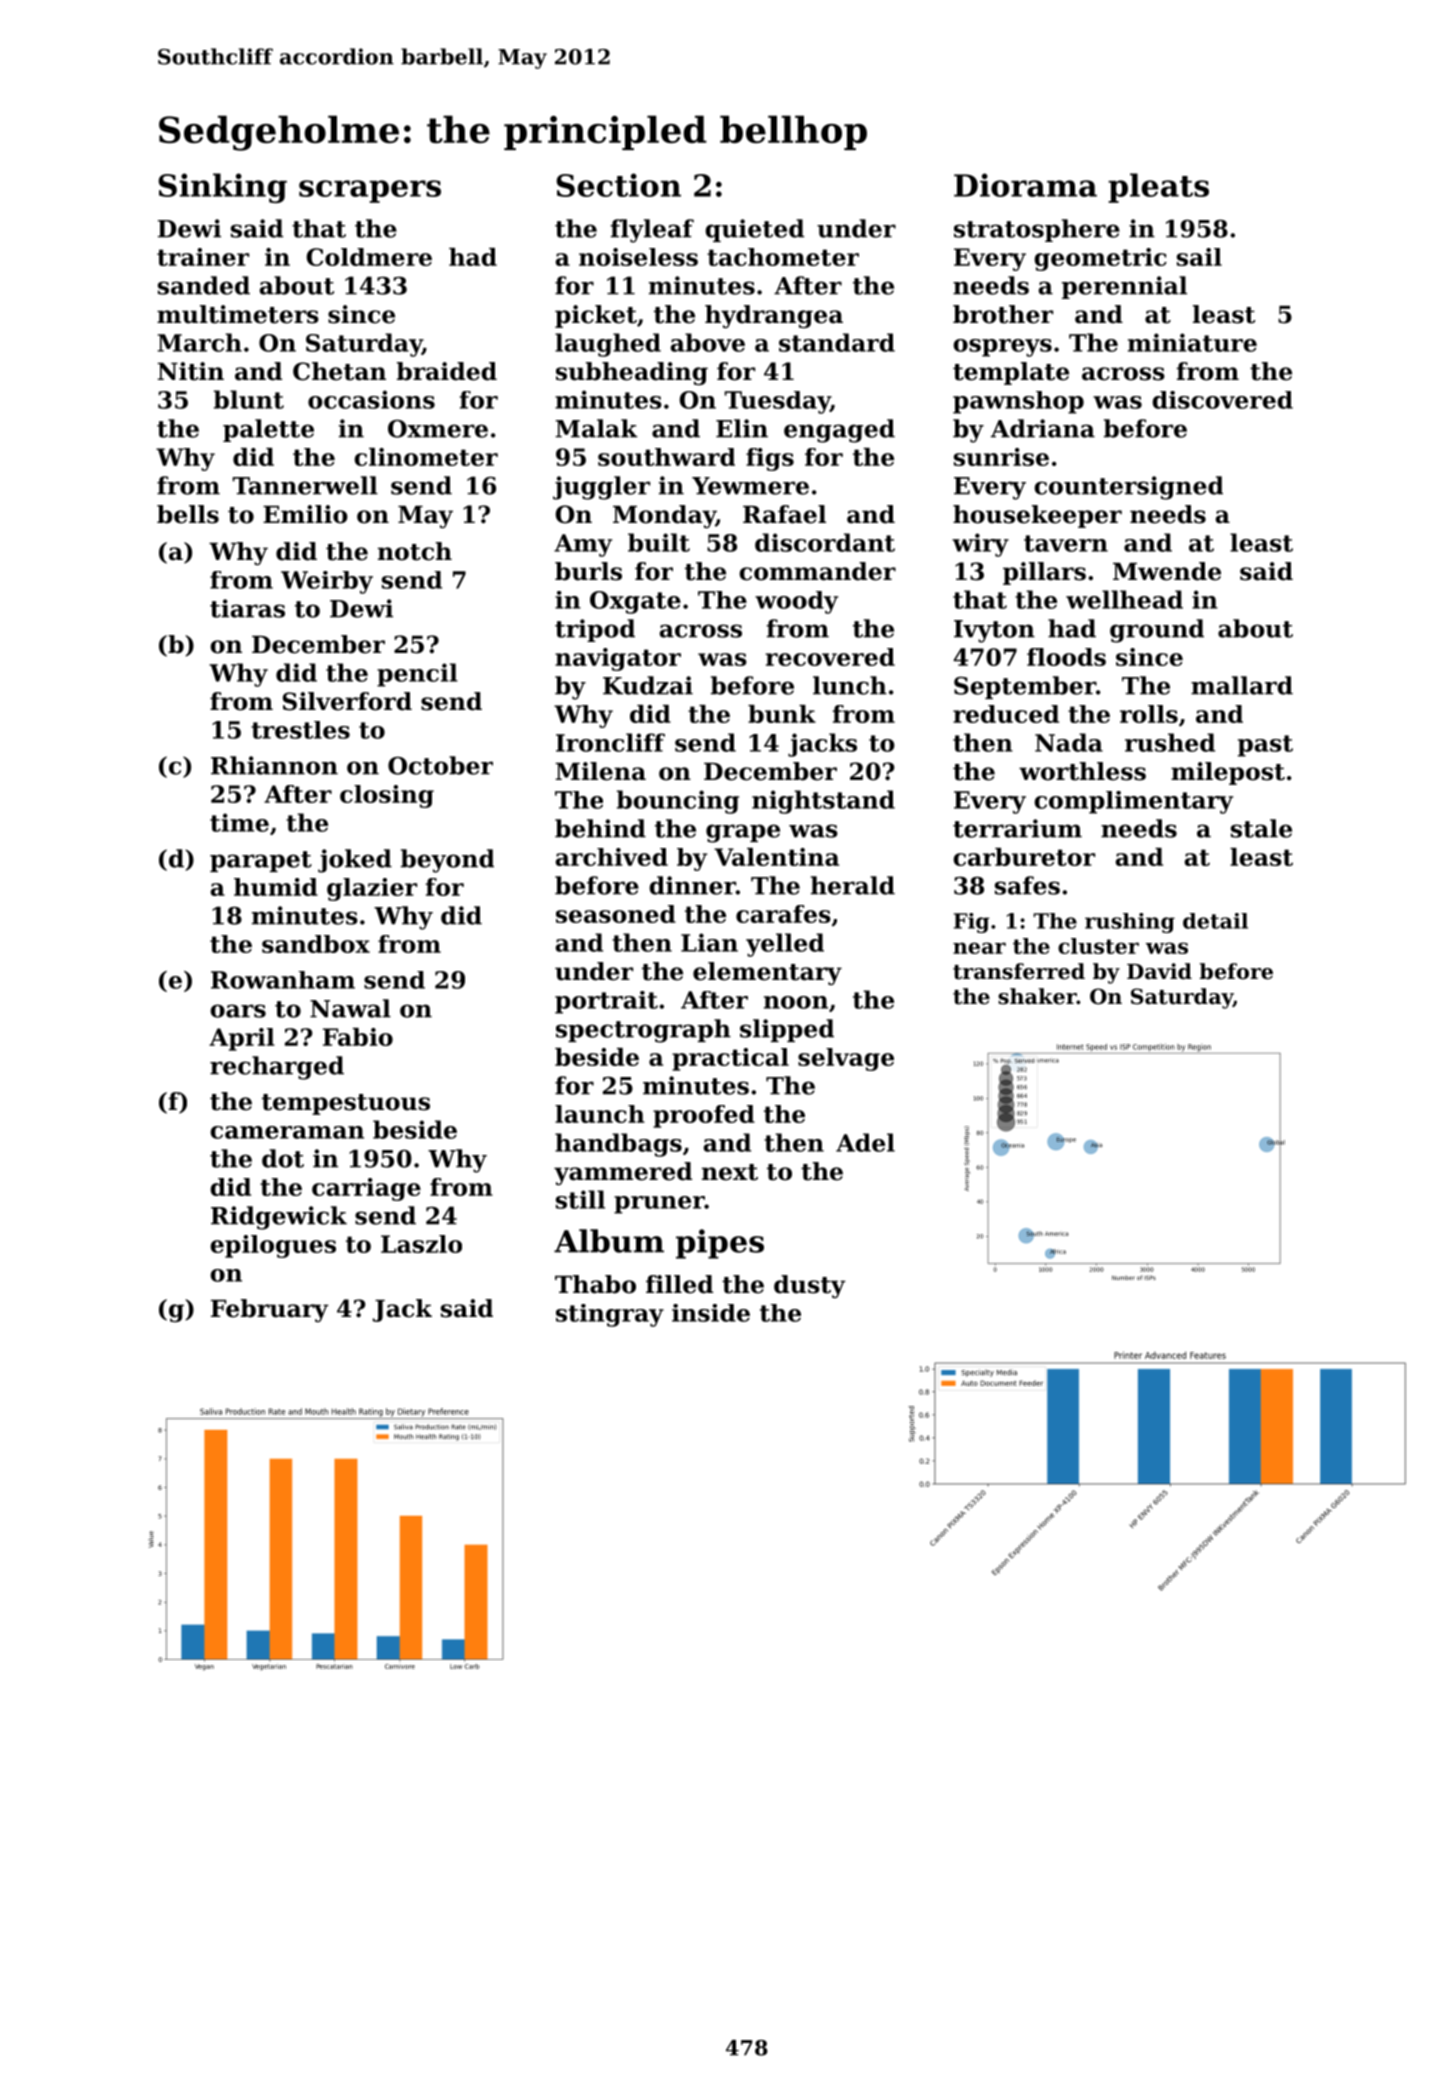 This screenshot has height=2100, width=1450. Describe the element at coordinates (711, 1313) in the screenshot. I see `inside` at that location.
